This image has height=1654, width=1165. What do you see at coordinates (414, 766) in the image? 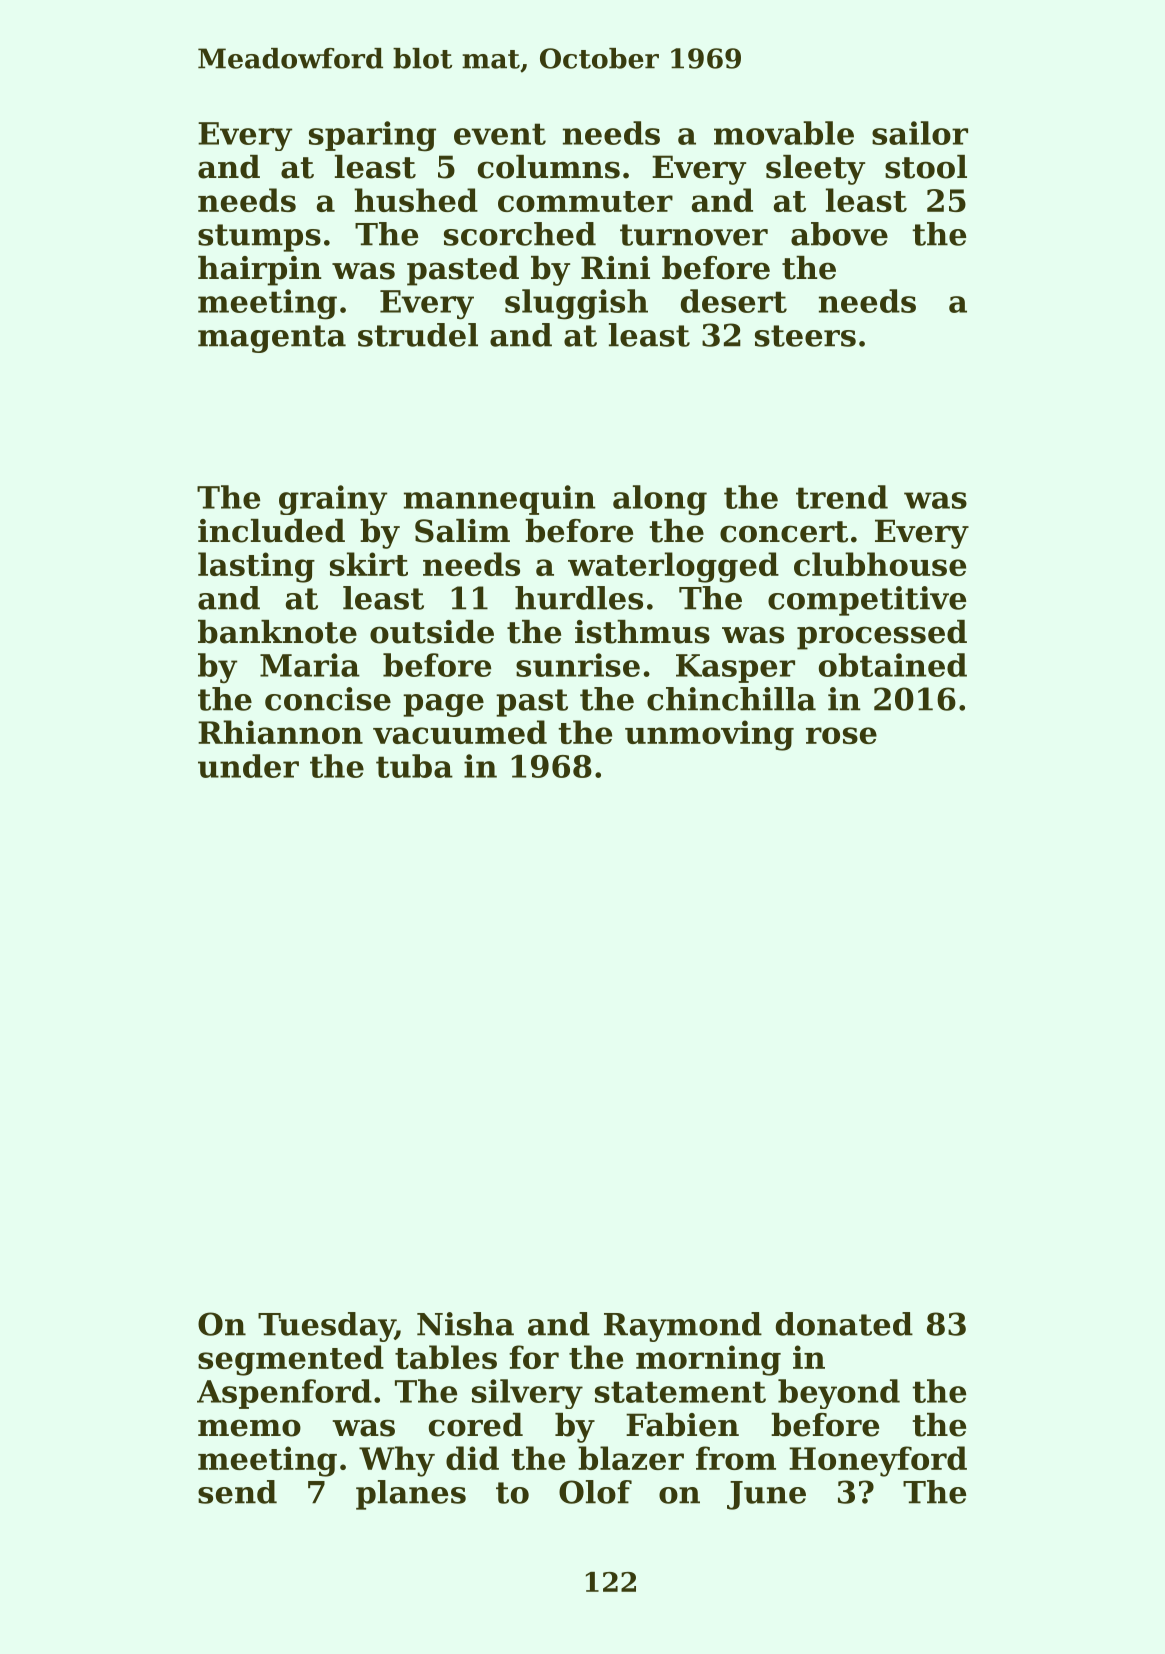
I see `tuba` at bounding box center [414, 766].
